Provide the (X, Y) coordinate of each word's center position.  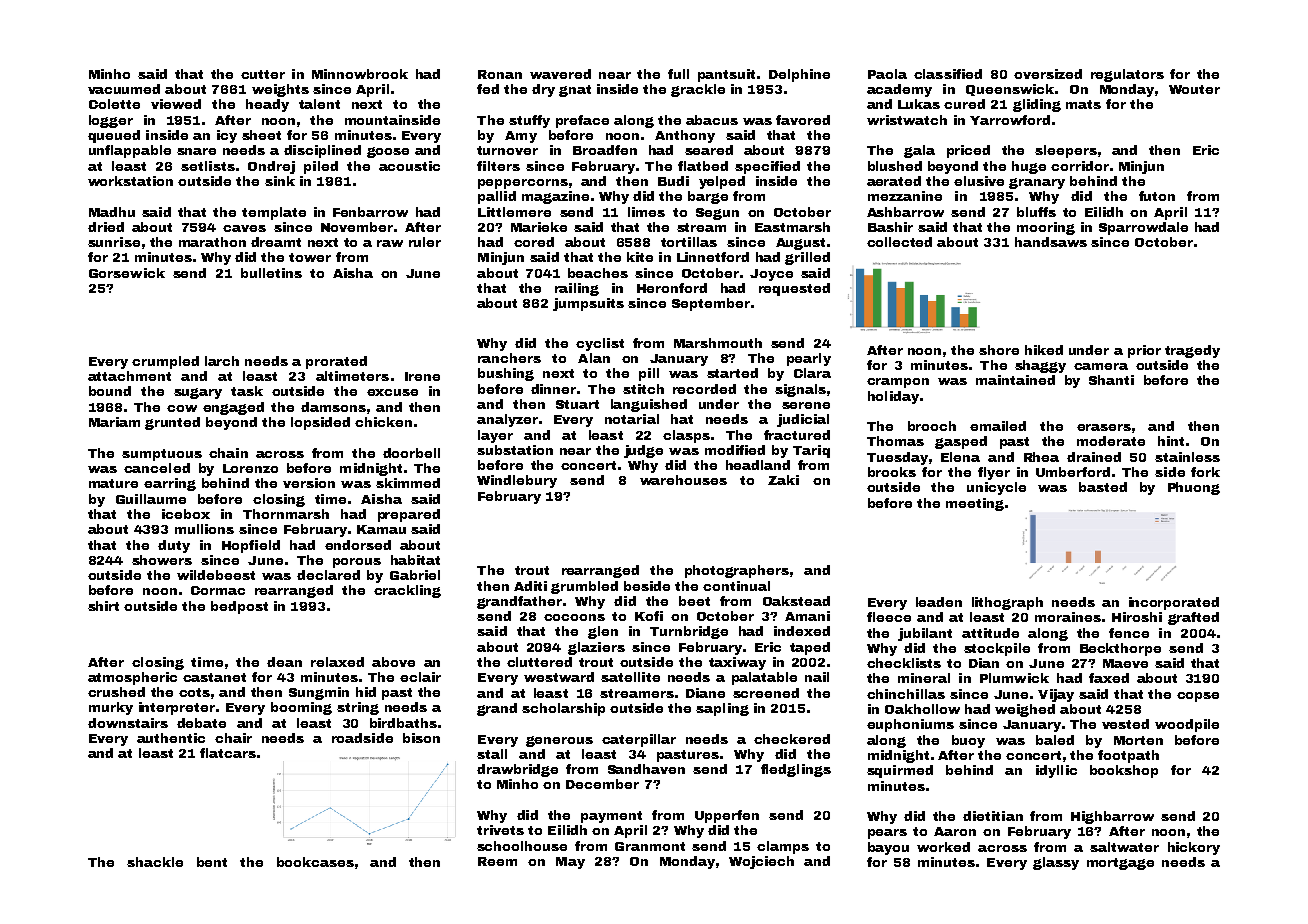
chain (228, 453)
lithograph (1007, 603)
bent (212, 862)
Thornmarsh (286, 514)
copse (1198, 697)
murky (111, 708)
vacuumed (124, 89)
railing (577, 289)
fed (488, 89)
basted (1103, 487)
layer (495, 436)
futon (1157, 196)
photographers (737, 571)
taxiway (737, 663)
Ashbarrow (905, 212)
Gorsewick (127, 273)
